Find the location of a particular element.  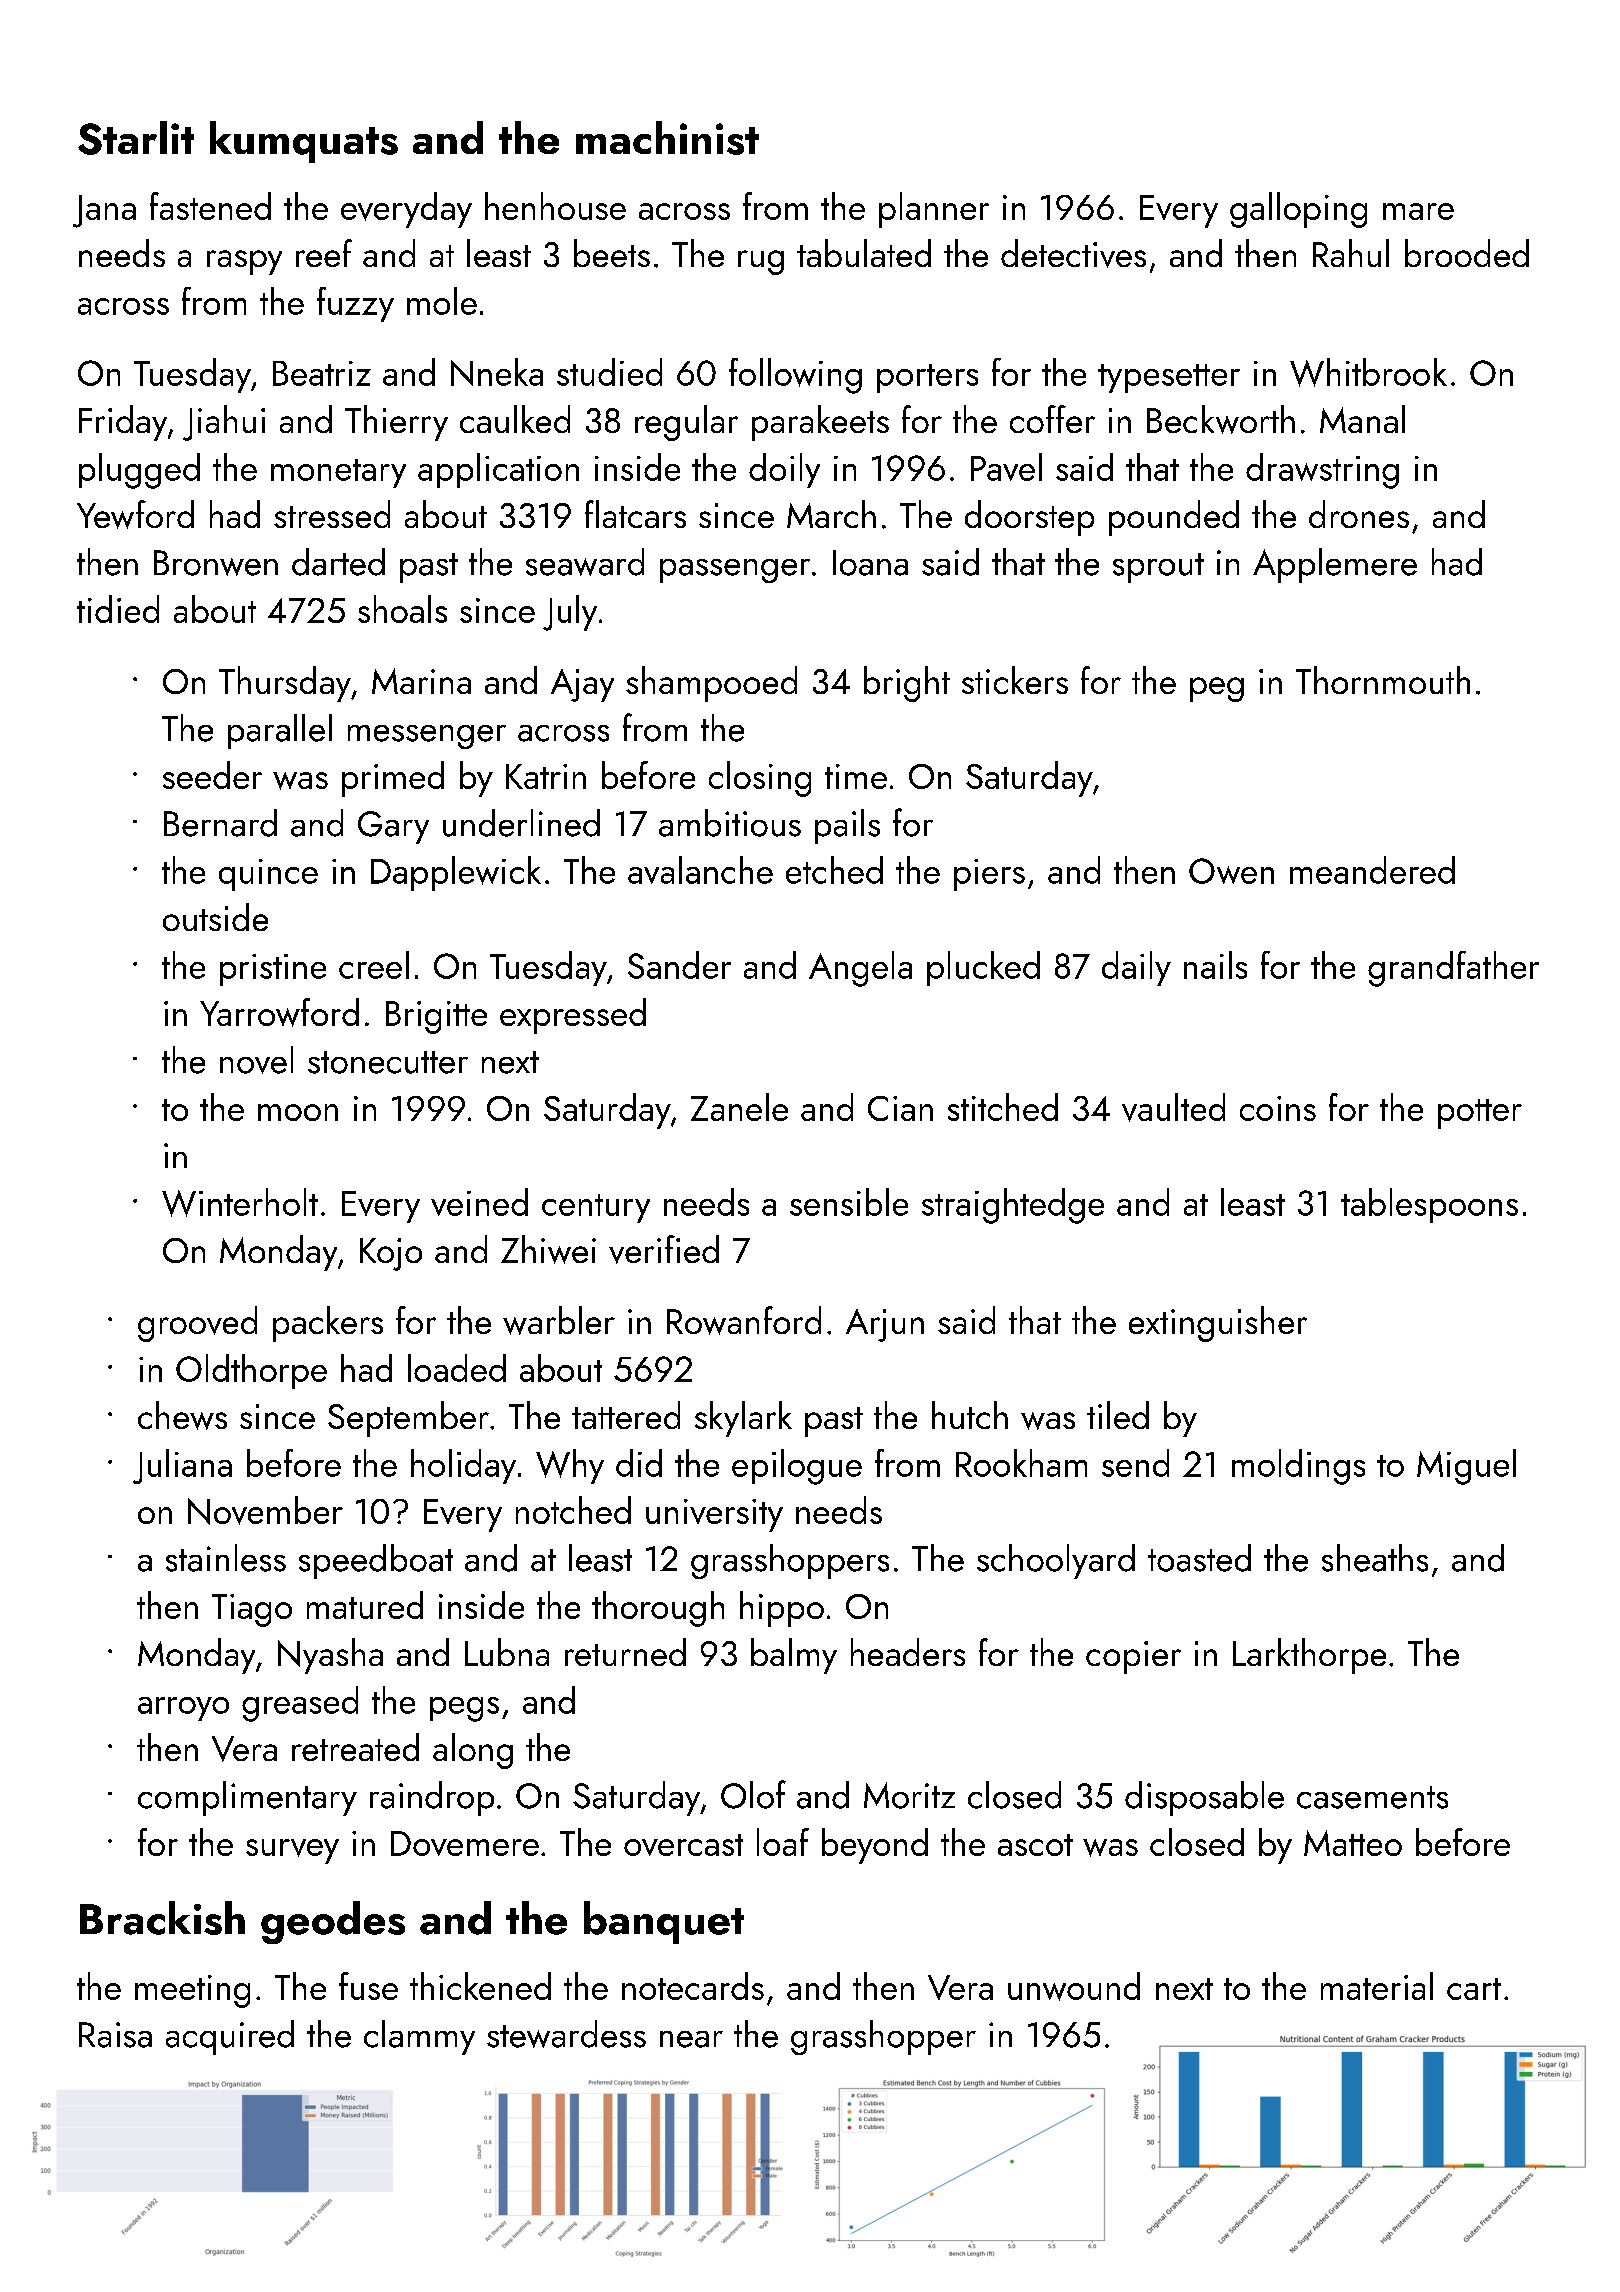

mare is located at coordinates (1418, 211).
